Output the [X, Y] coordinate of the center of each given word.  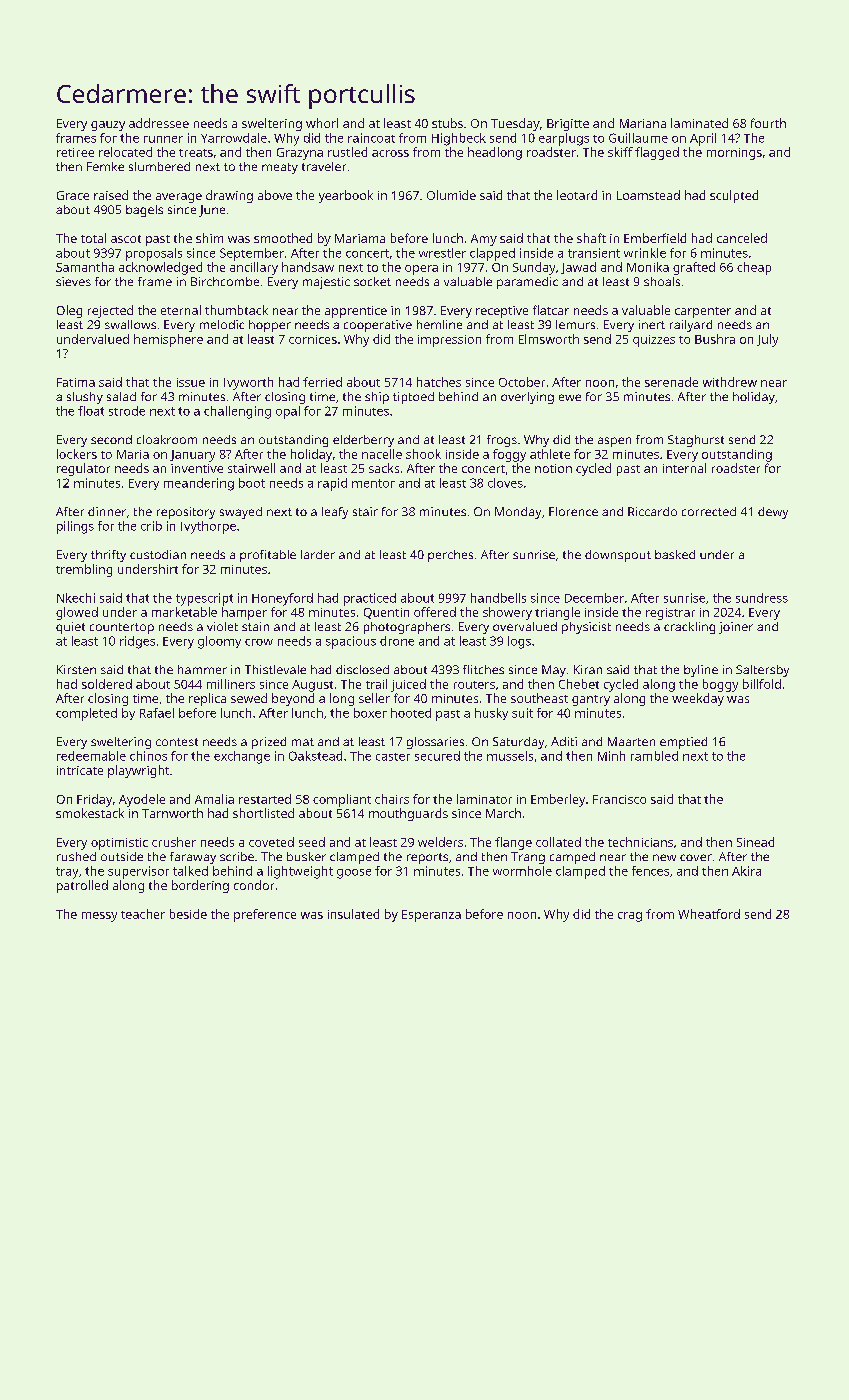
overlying [527, 398]
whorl [322, 123]
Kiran [588, 669]
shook [423, 454]
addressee [159, 123]
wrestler [442, 253]
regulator [83, 469]
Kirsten [76, 669]
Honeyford [282, 599]
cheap [754, 268]
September [252, 254]
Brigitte [568, 125]
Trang [528, 858]
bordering [200, 886]
